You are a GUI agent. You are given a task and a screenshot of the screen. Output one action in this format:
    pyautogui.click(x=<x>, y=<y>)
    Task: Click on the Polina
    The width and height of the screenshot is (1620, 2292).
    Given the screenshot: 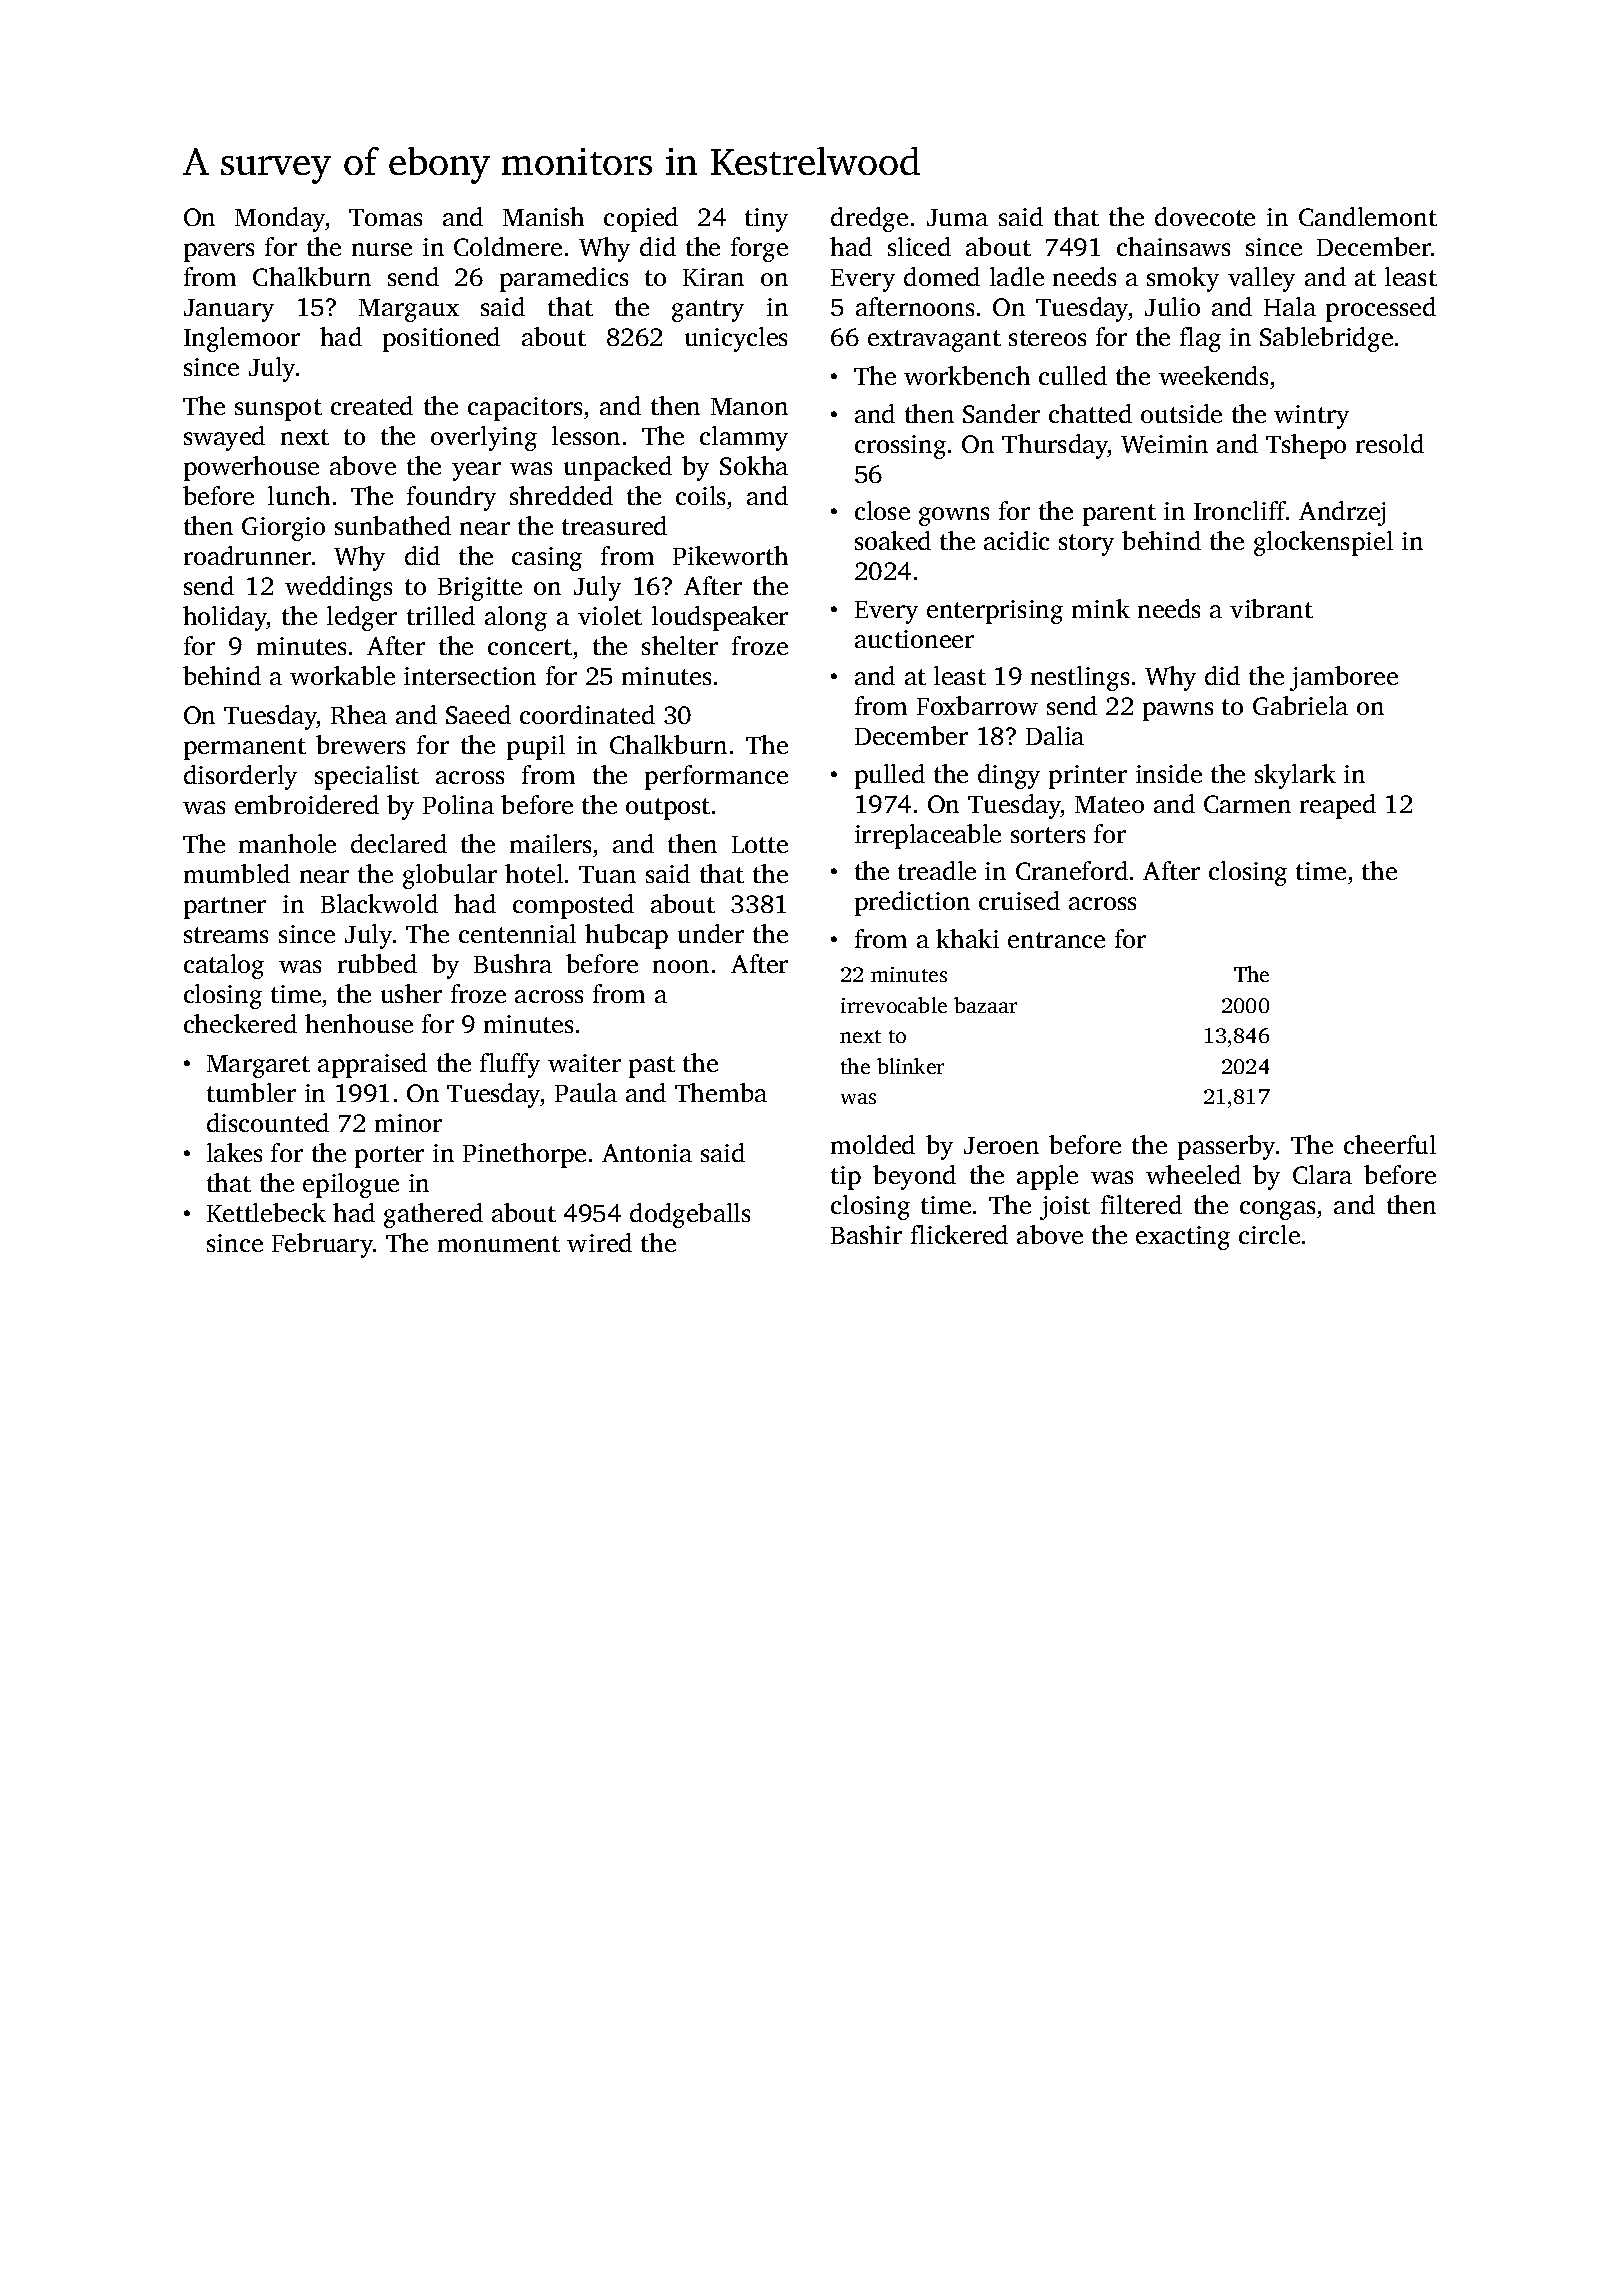 What is the action you would take?
    pyautogui.click(x=458, y=804)
